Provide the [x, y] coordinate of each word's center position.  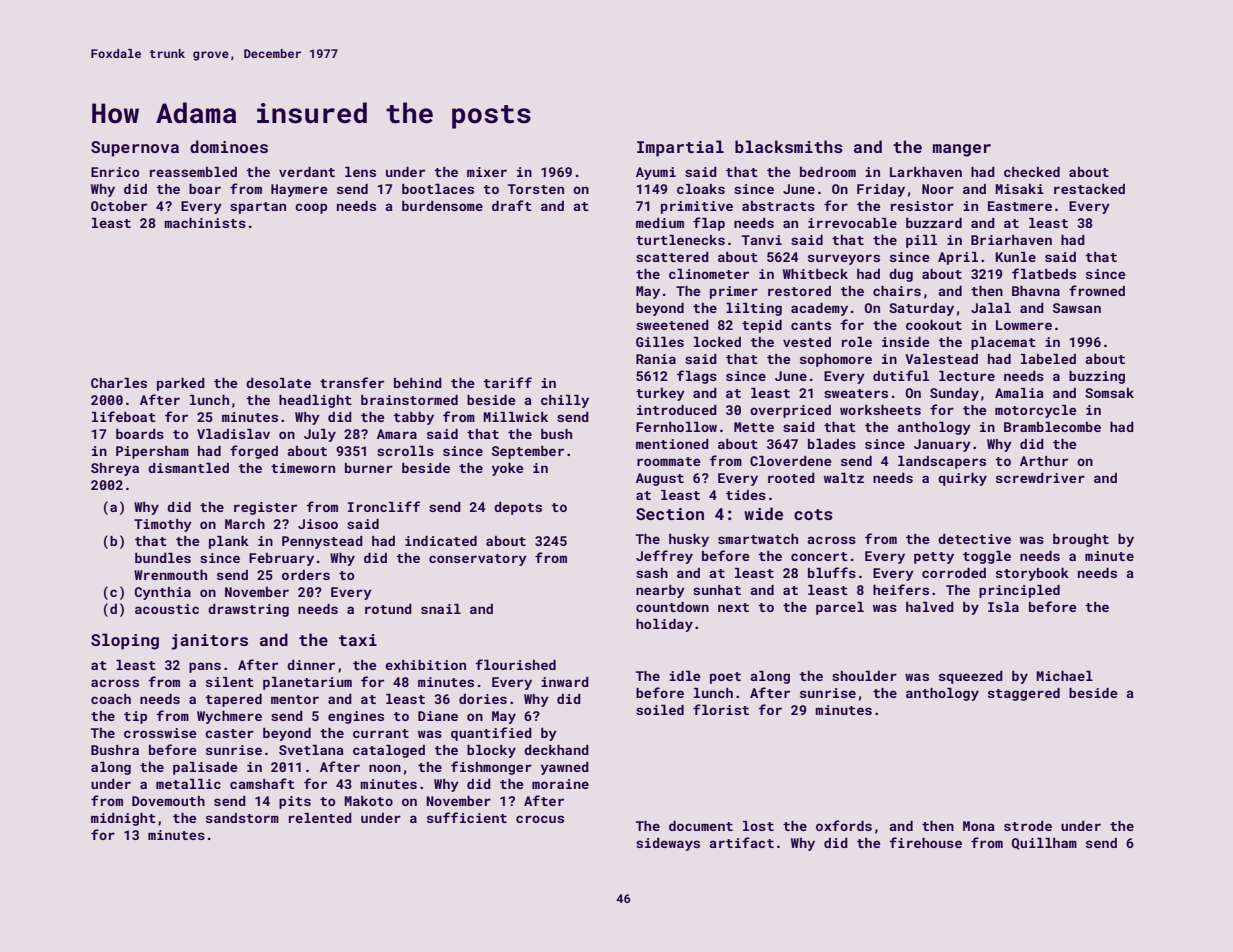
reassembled [193, 172]
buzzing [1097, 377]
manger [962, 150]
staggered [1024, 694]
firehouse [925, 842]
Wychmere [229, 717]
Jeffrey [664, 557]
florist [721, 709]
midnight [123, 819]
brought [1081, 540]
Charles [119, 383]
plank [229, 542]
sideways [668, 844]
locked [717, 342]
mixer [487, 172]
